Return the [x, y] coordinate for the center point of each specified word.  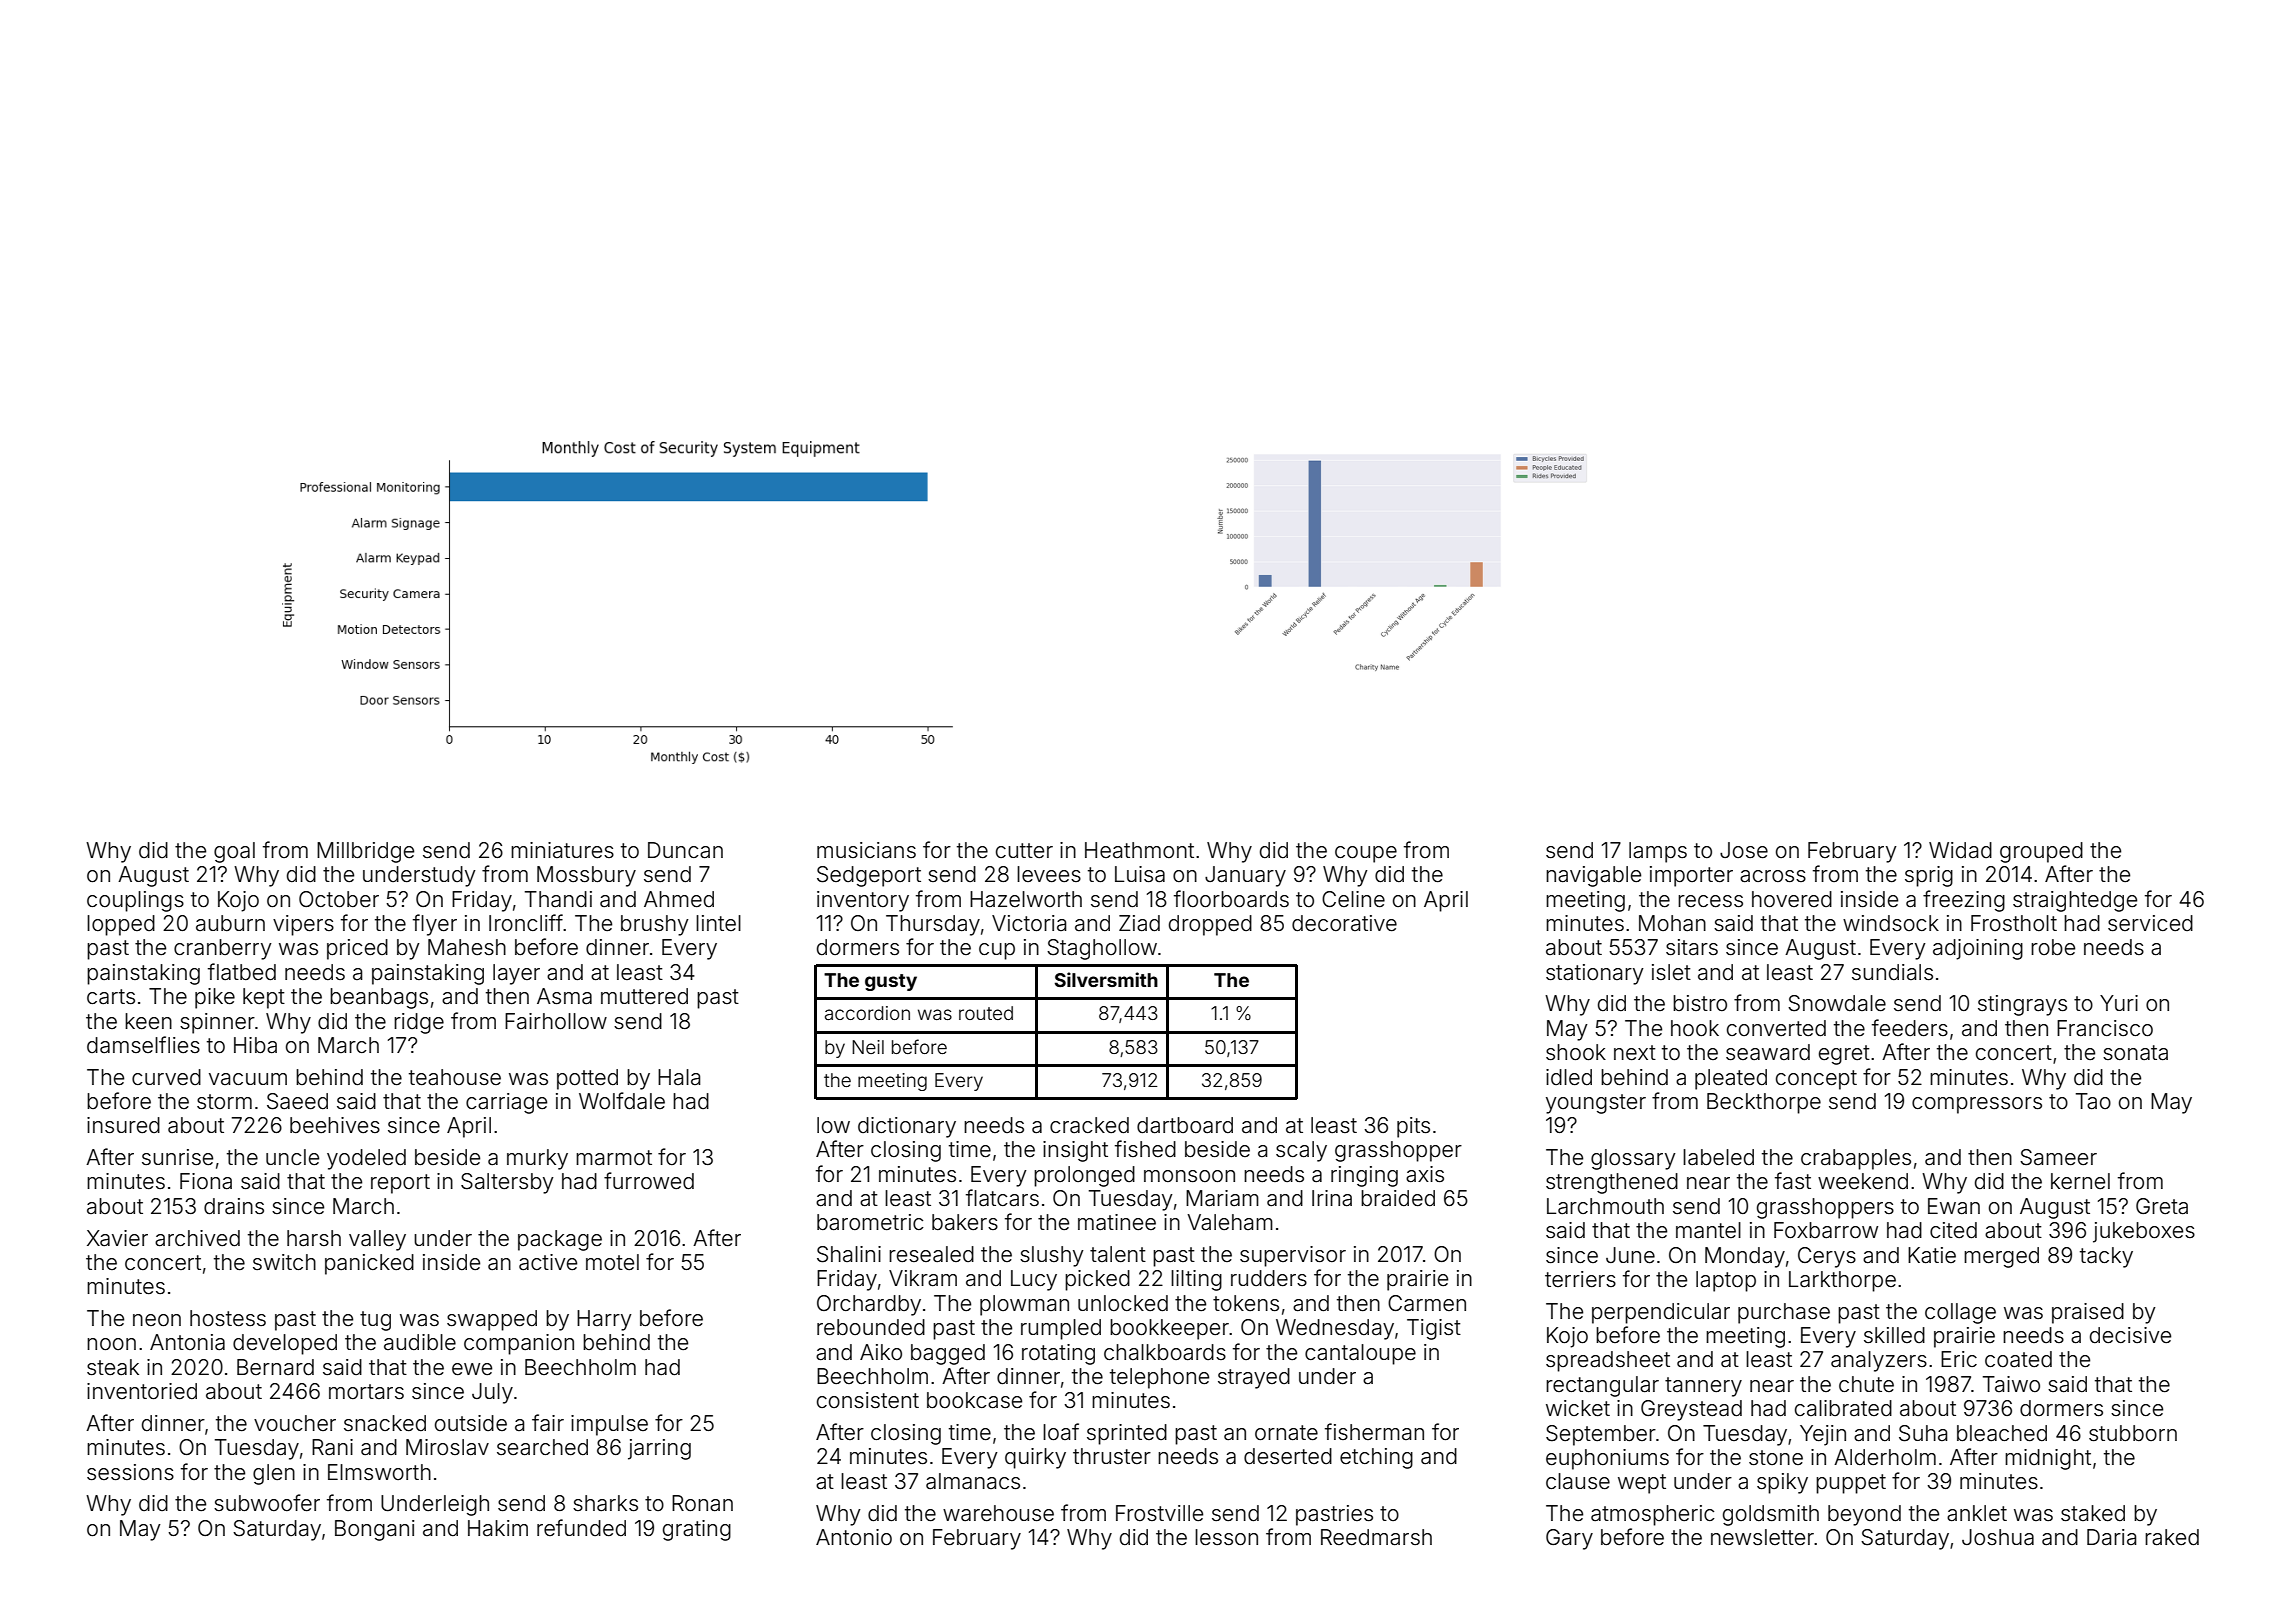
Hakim [498, 1528]
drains [234, 1206]
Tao [2093, 1101]
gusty [891, 982]
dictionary [907, 1127]
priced [357, 949]
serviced [2150, 923]
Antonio [854, 1537]
